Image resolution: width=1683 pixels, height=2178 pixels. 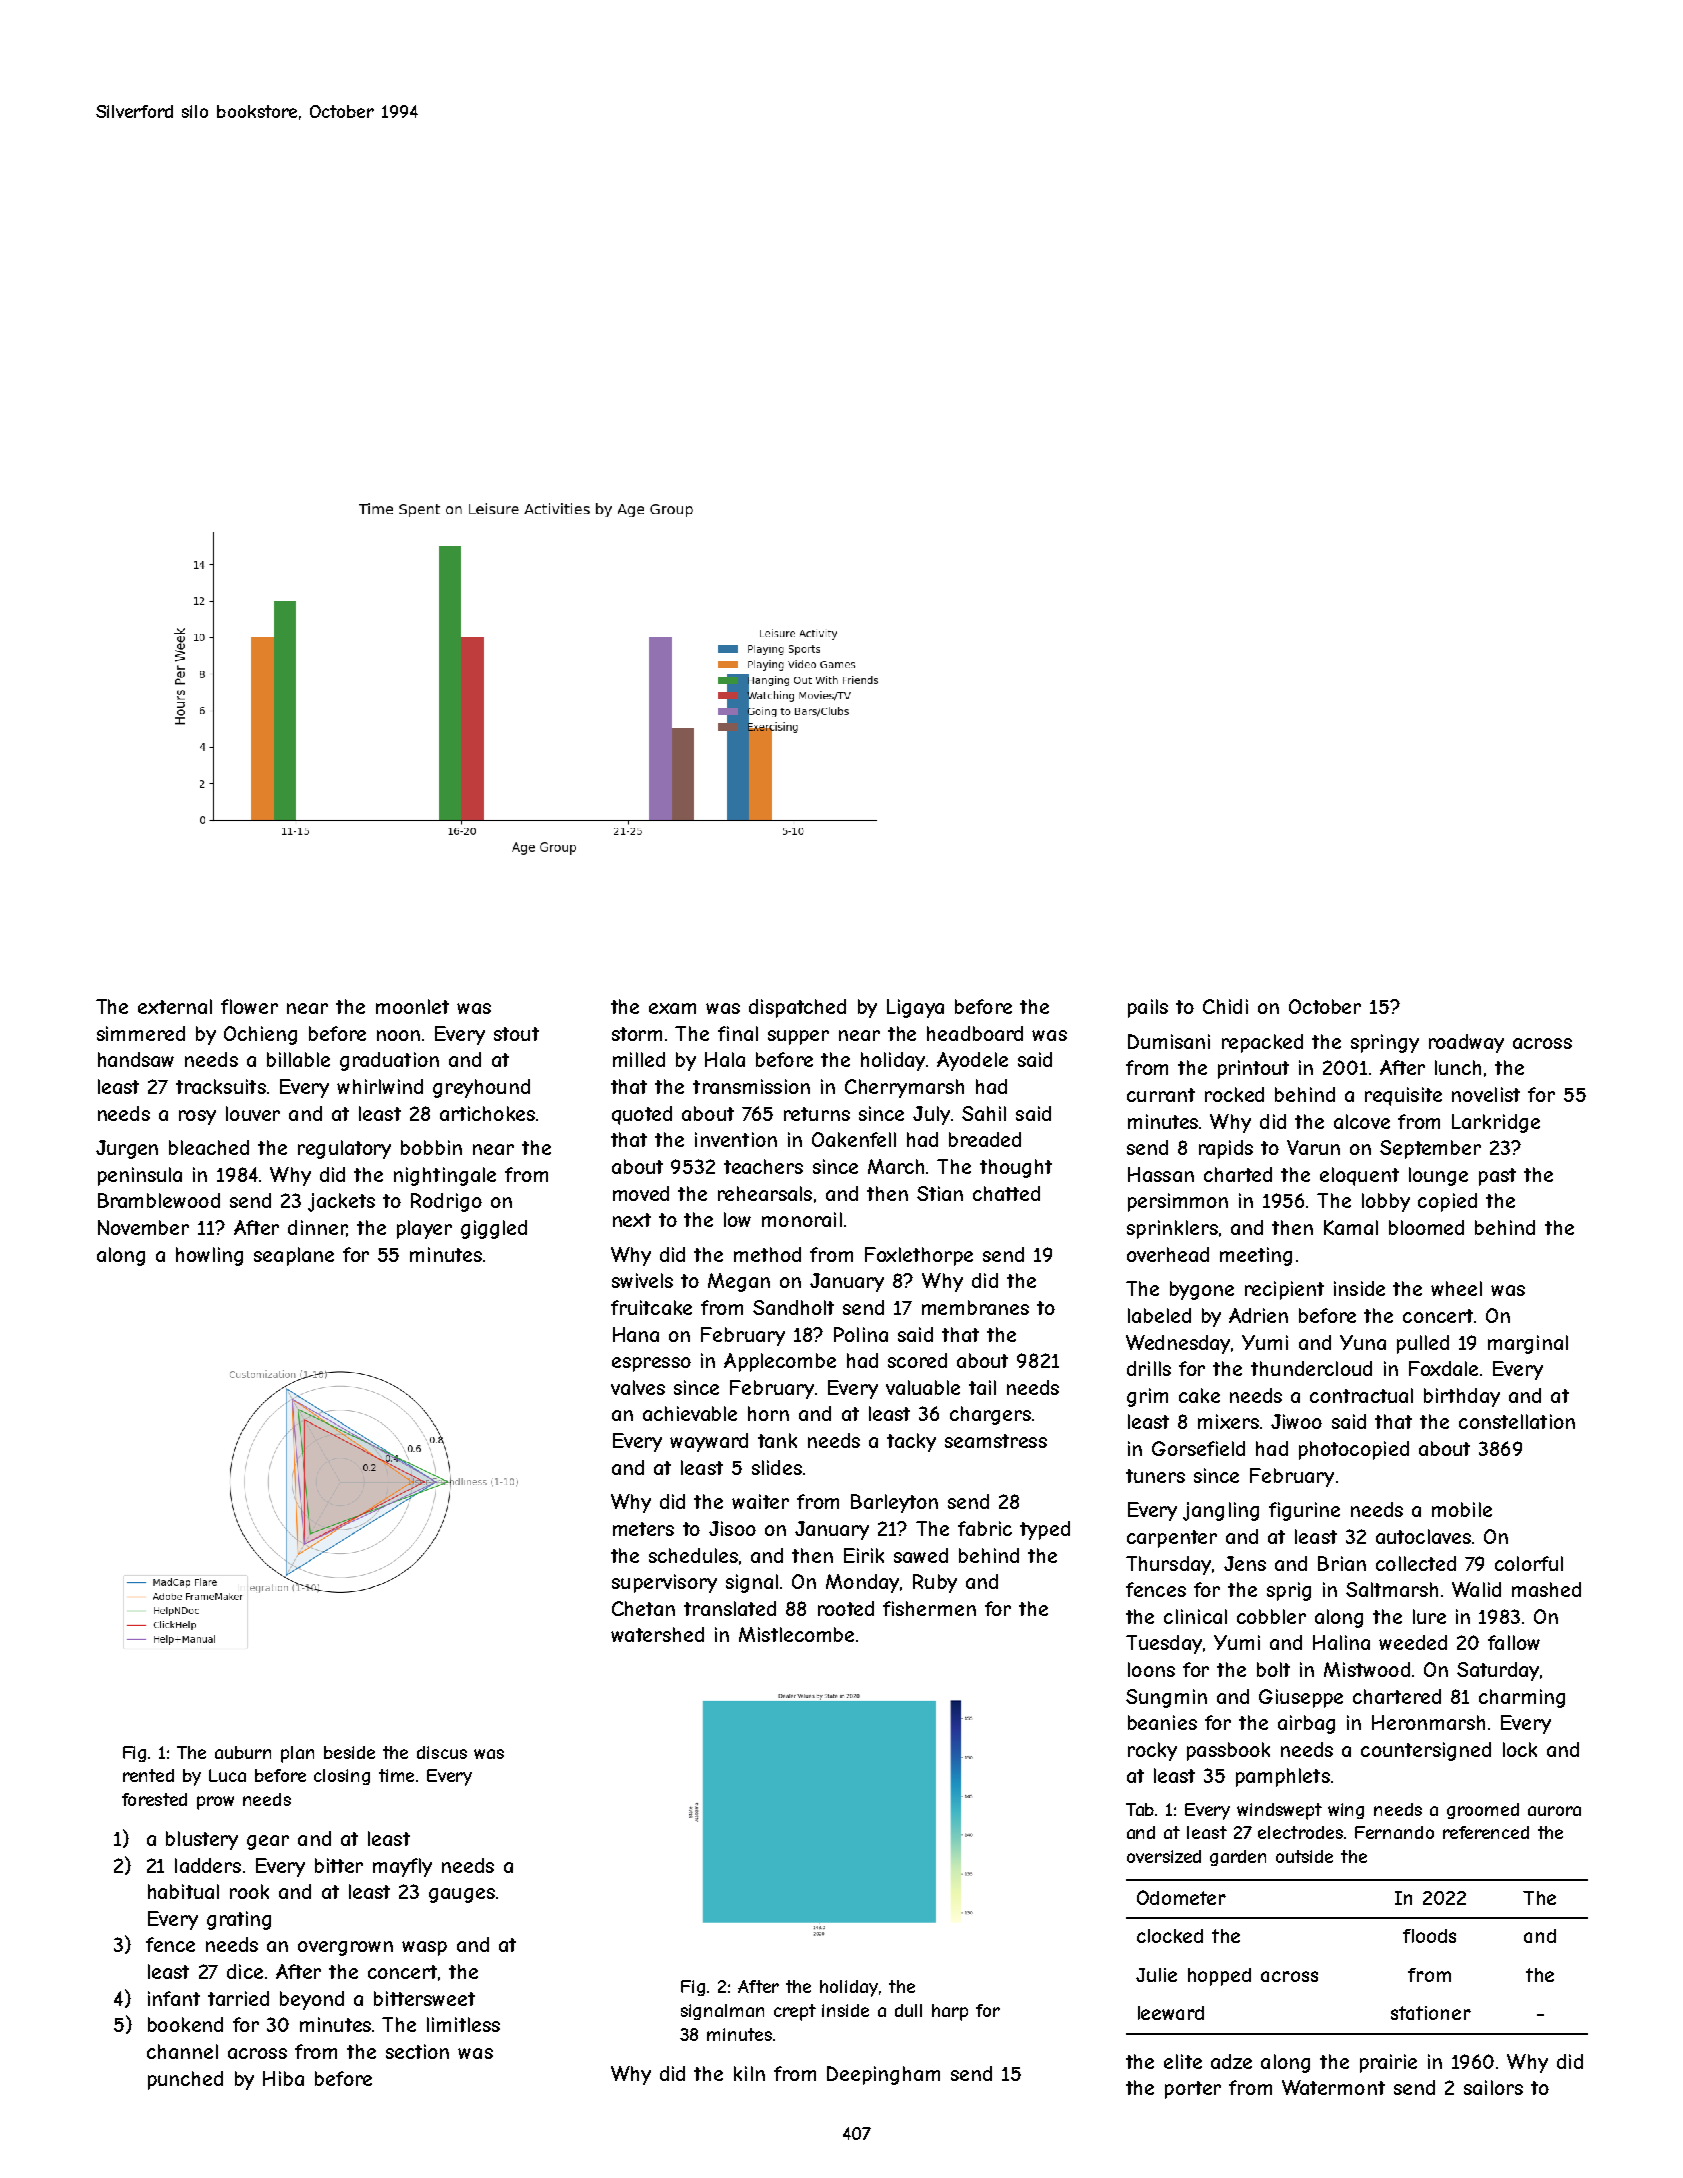 What do you see at coordinates (1426, 1227) in the image?
I see `bloomed` at bounding box center [1426, 1227].
